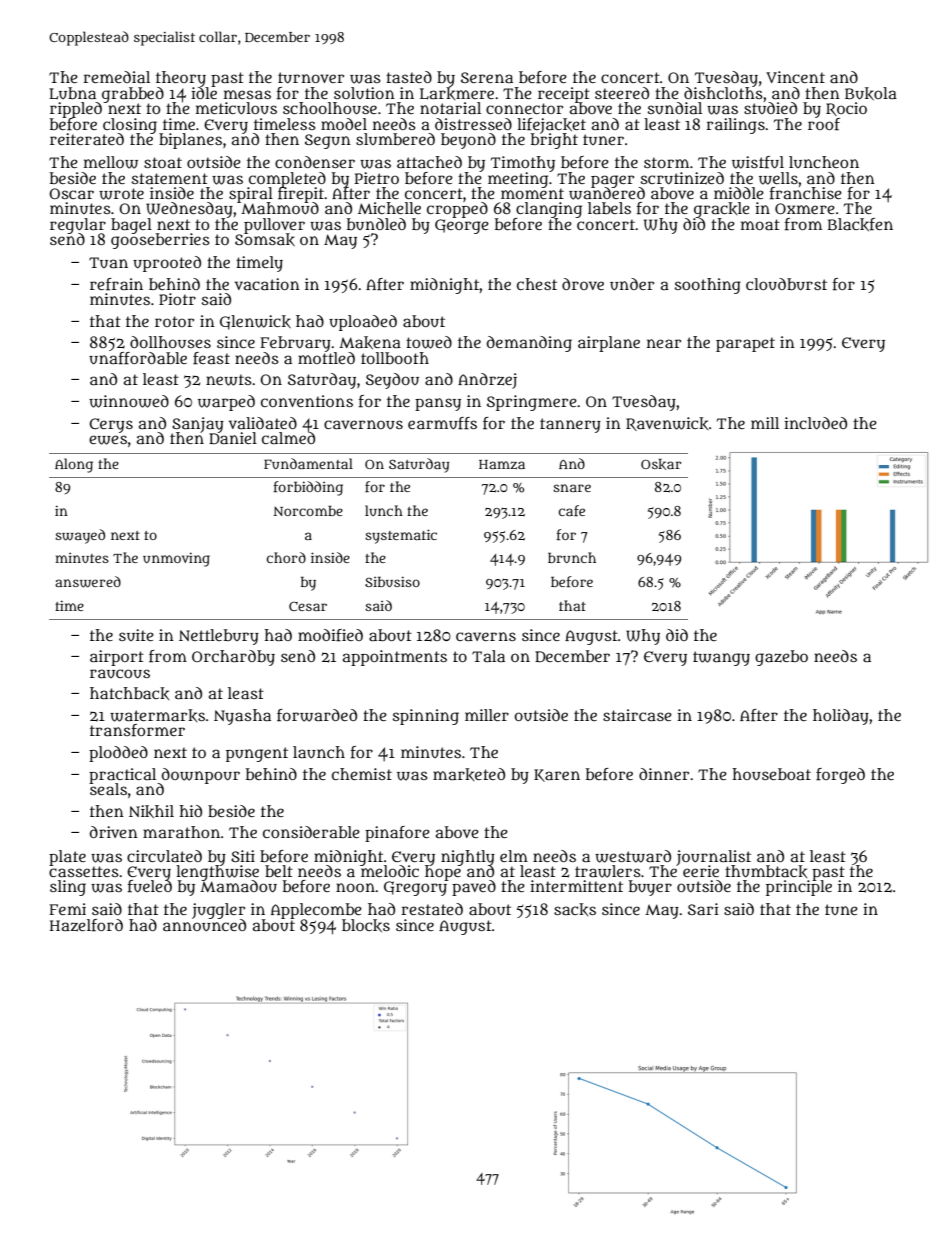 Image resolution: width=952 pixels, height=1233 pixels. I want to click on swayed, so click(80, 536).
